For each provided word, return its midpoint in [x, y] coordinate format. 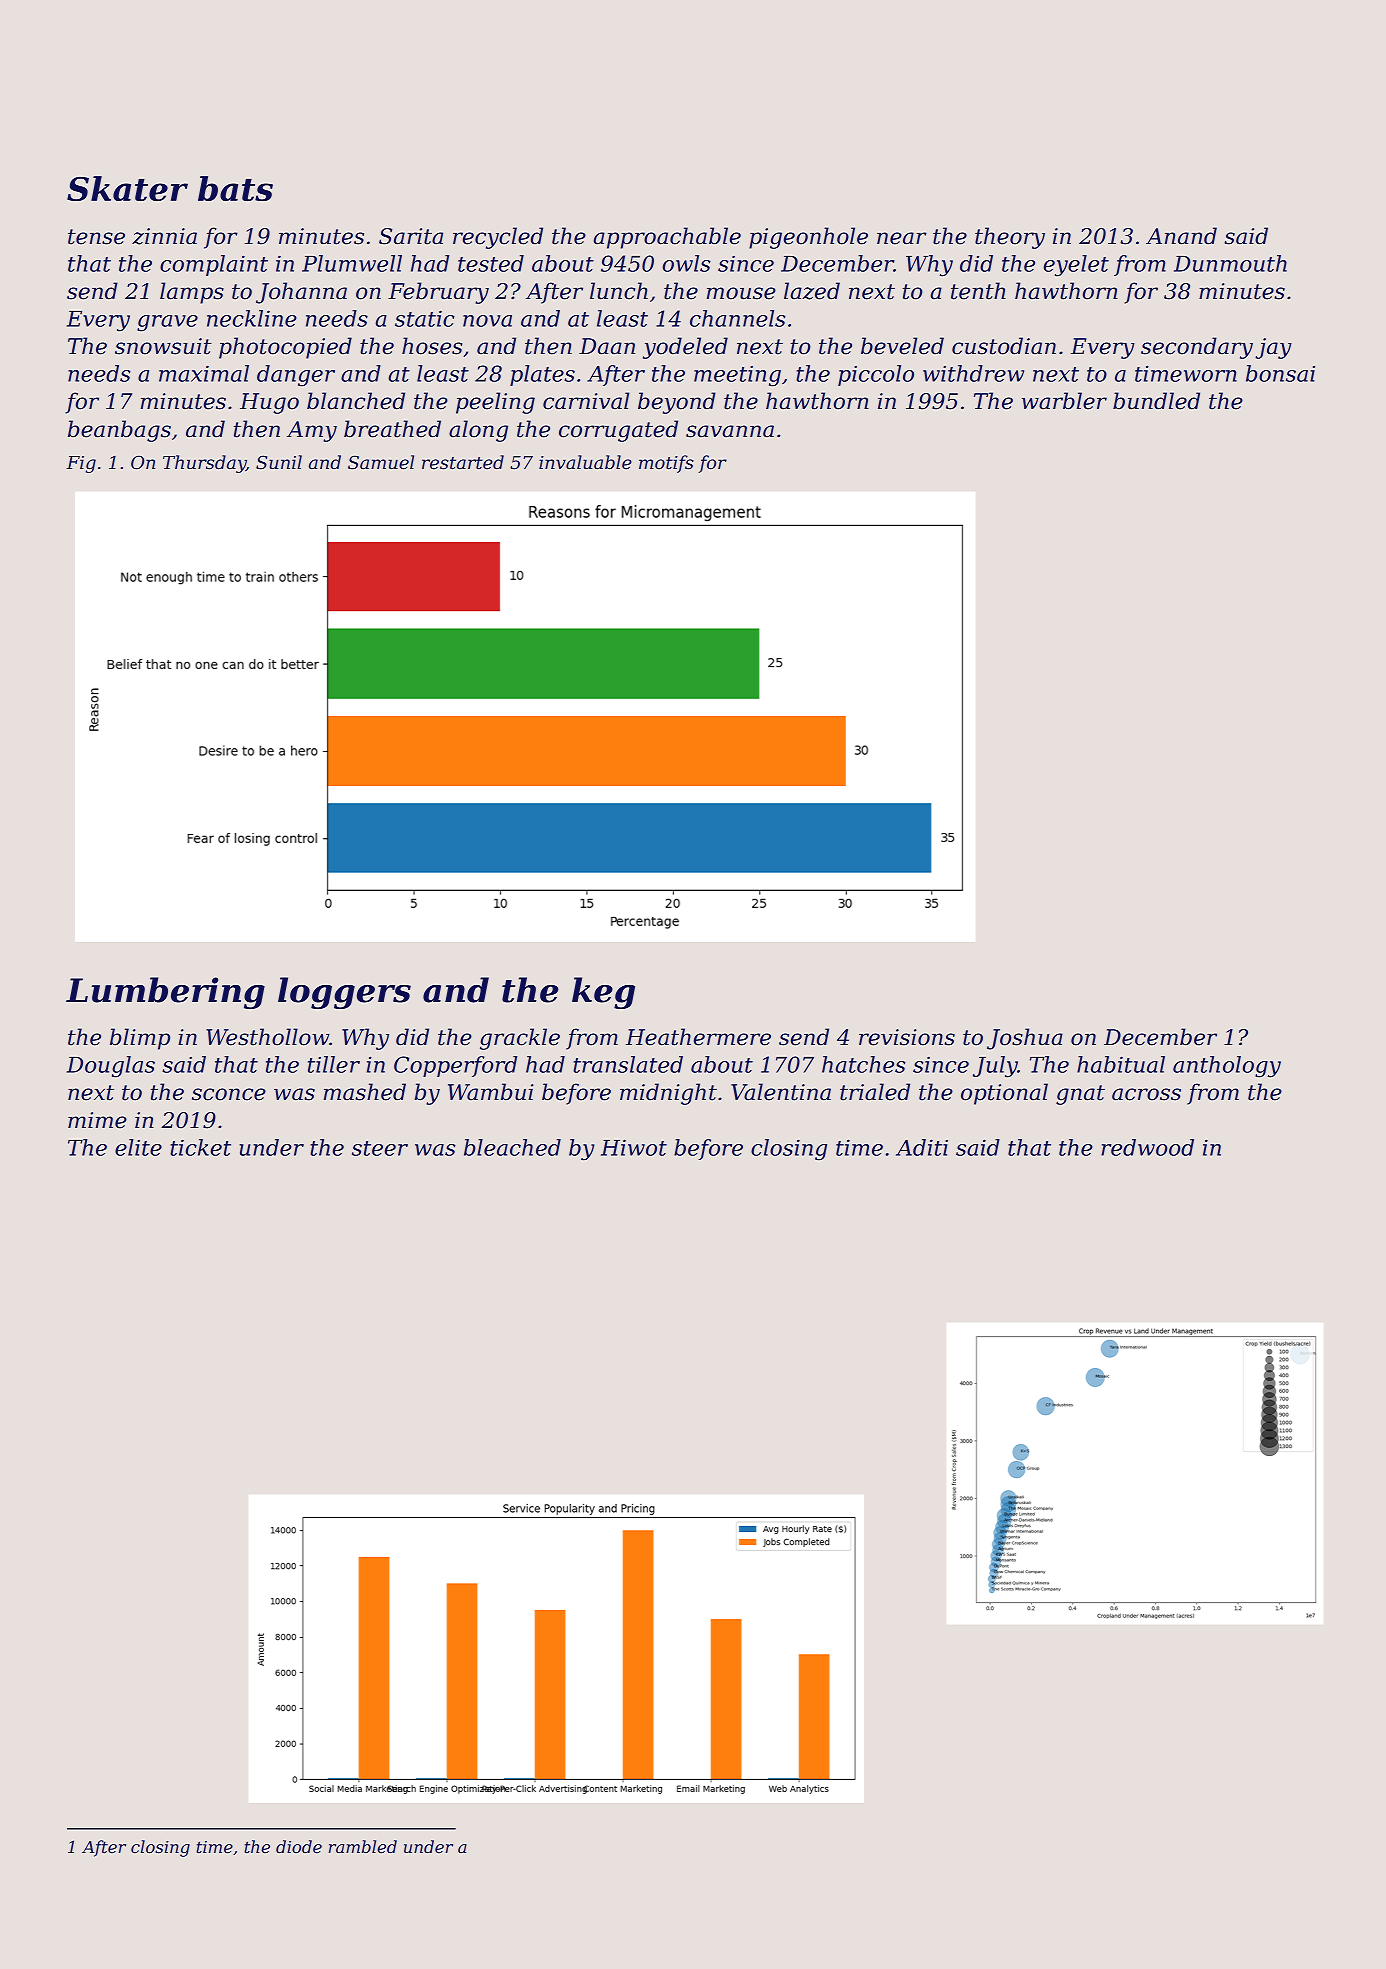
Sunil [279, 462]
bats [235, 188]
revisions [907, 1037]
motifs [666, 464]
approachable [667, 238]
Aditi [922, 1147]
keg [603, 993]
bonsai [1280, 373]
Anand [1181, 236]
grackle [520, 1039]
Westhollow [267, 1037]
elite [138, 1147]
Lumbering [165, 993]
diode [299, 1846]
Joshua [1025, 1039]
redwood [1147, 1147]
